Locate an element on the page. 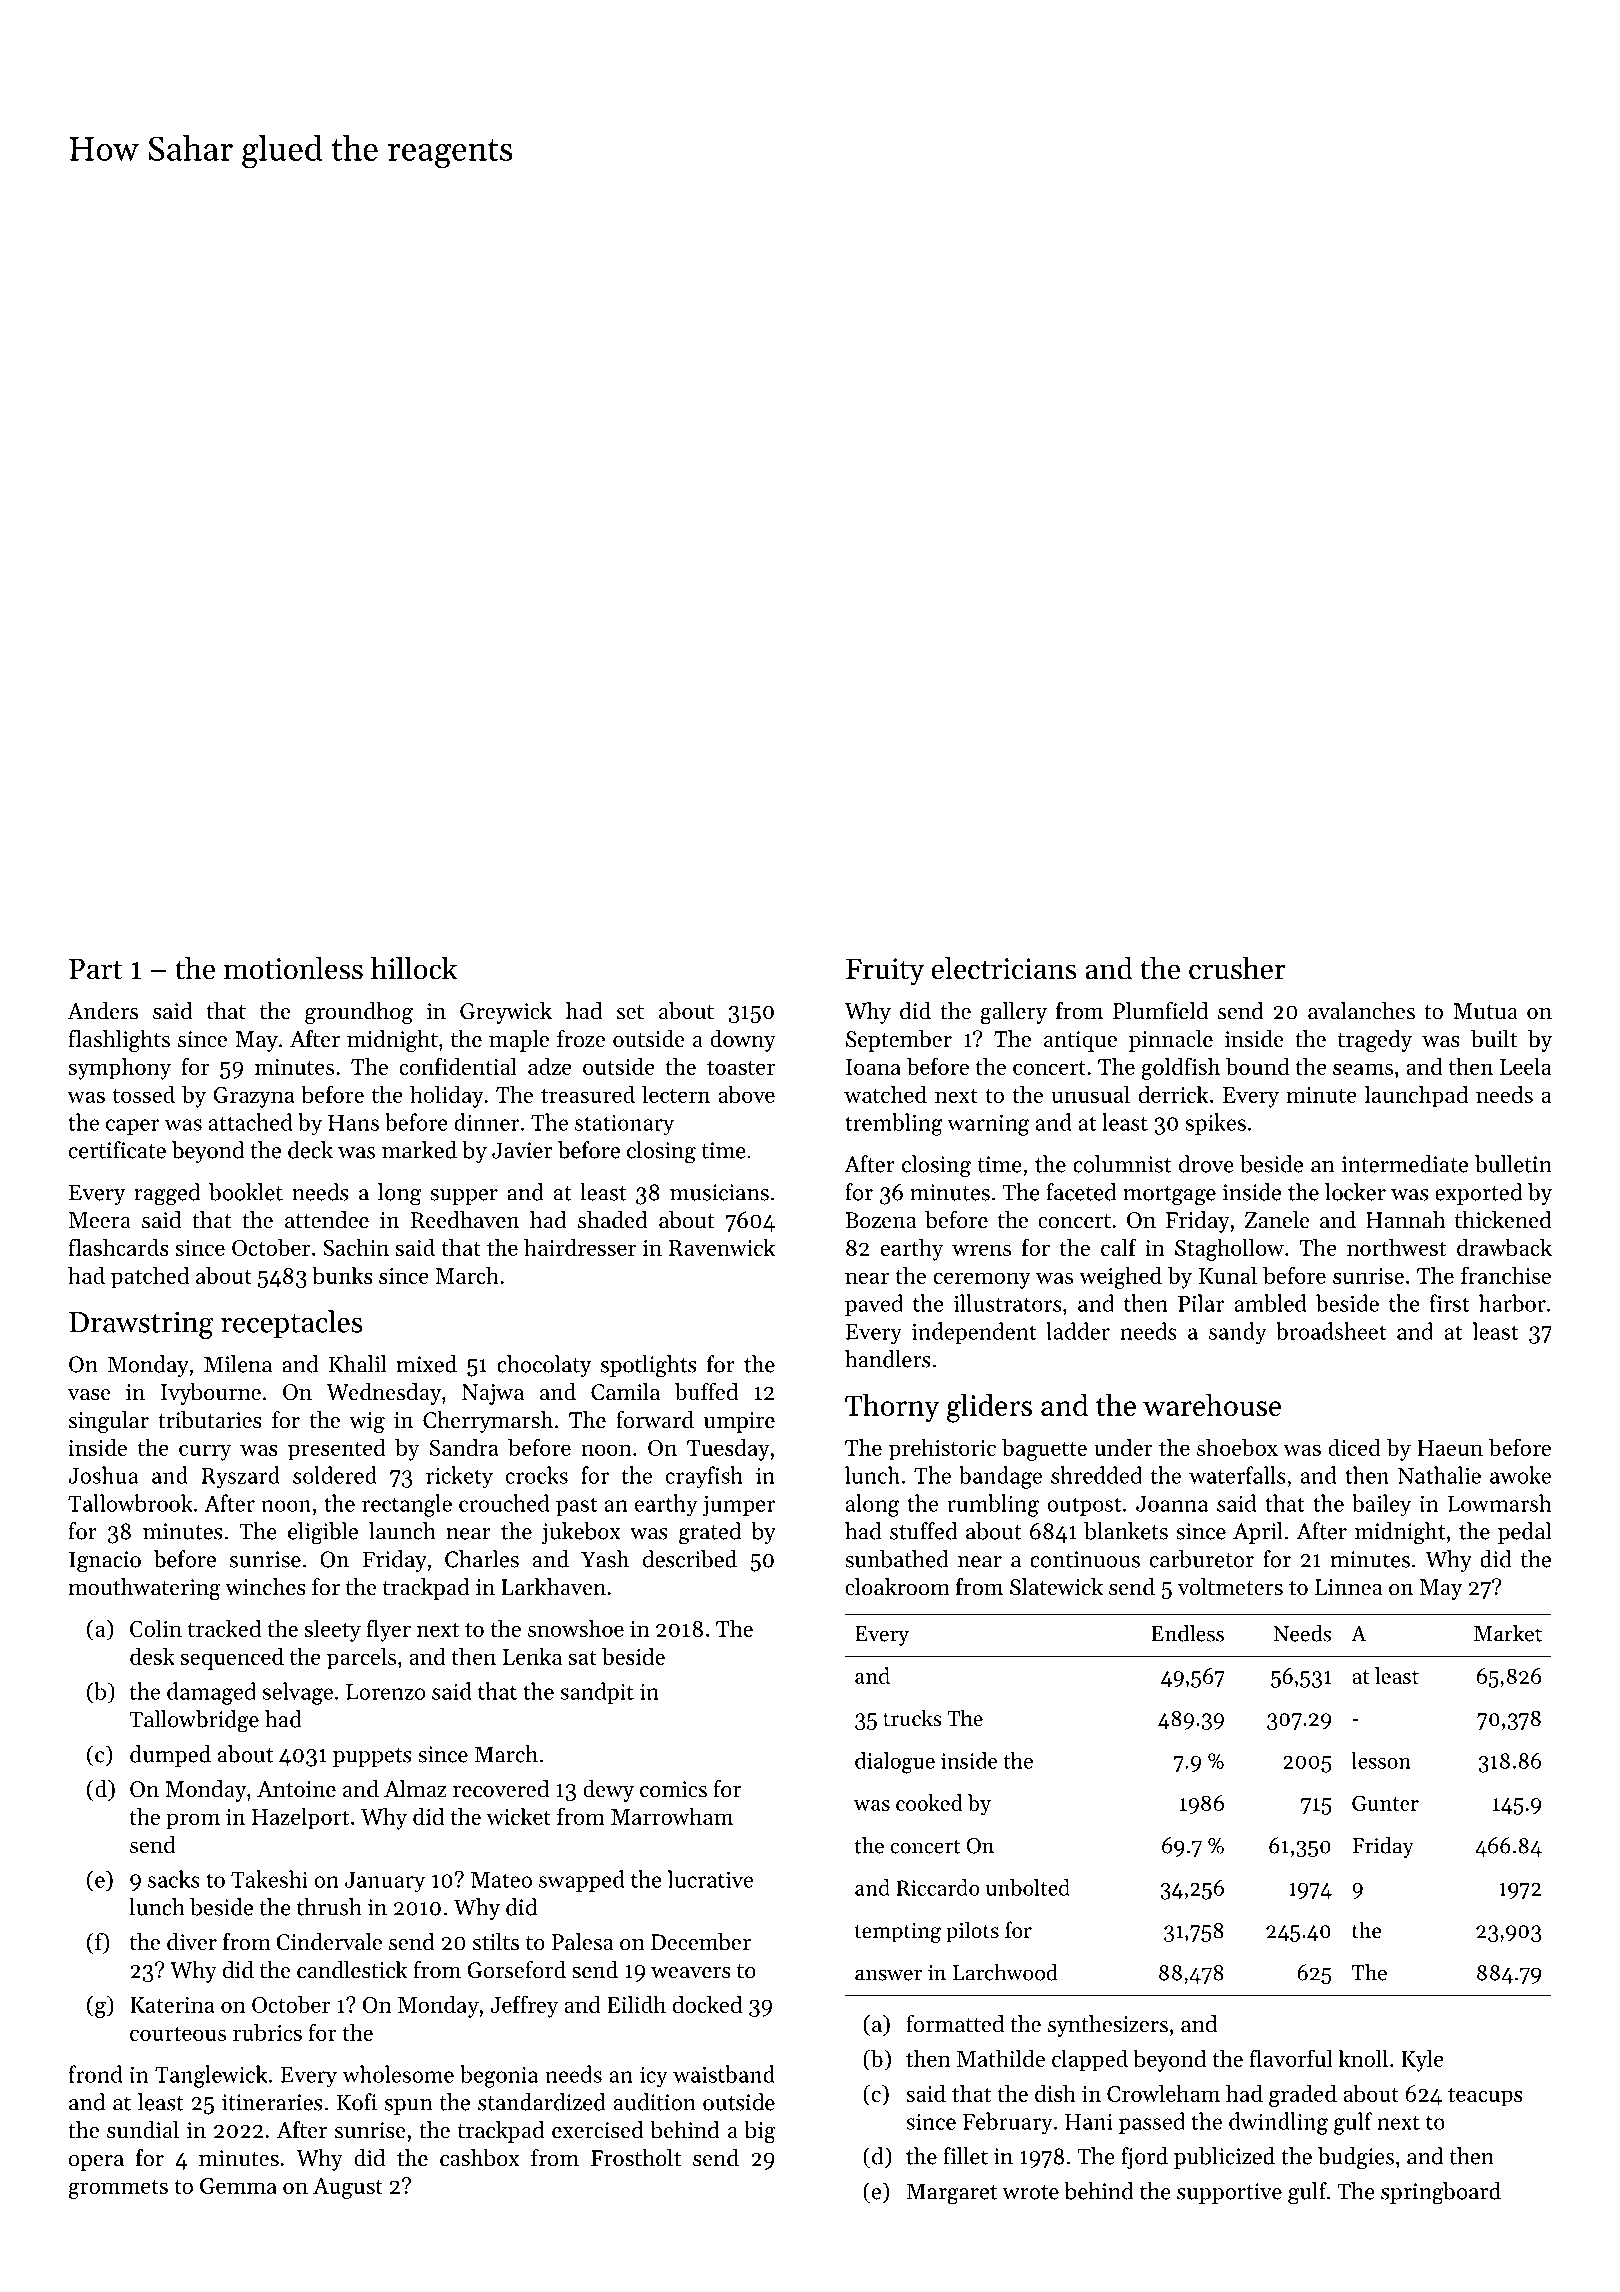  Haeun is located at coordinates (1450, 1448).
